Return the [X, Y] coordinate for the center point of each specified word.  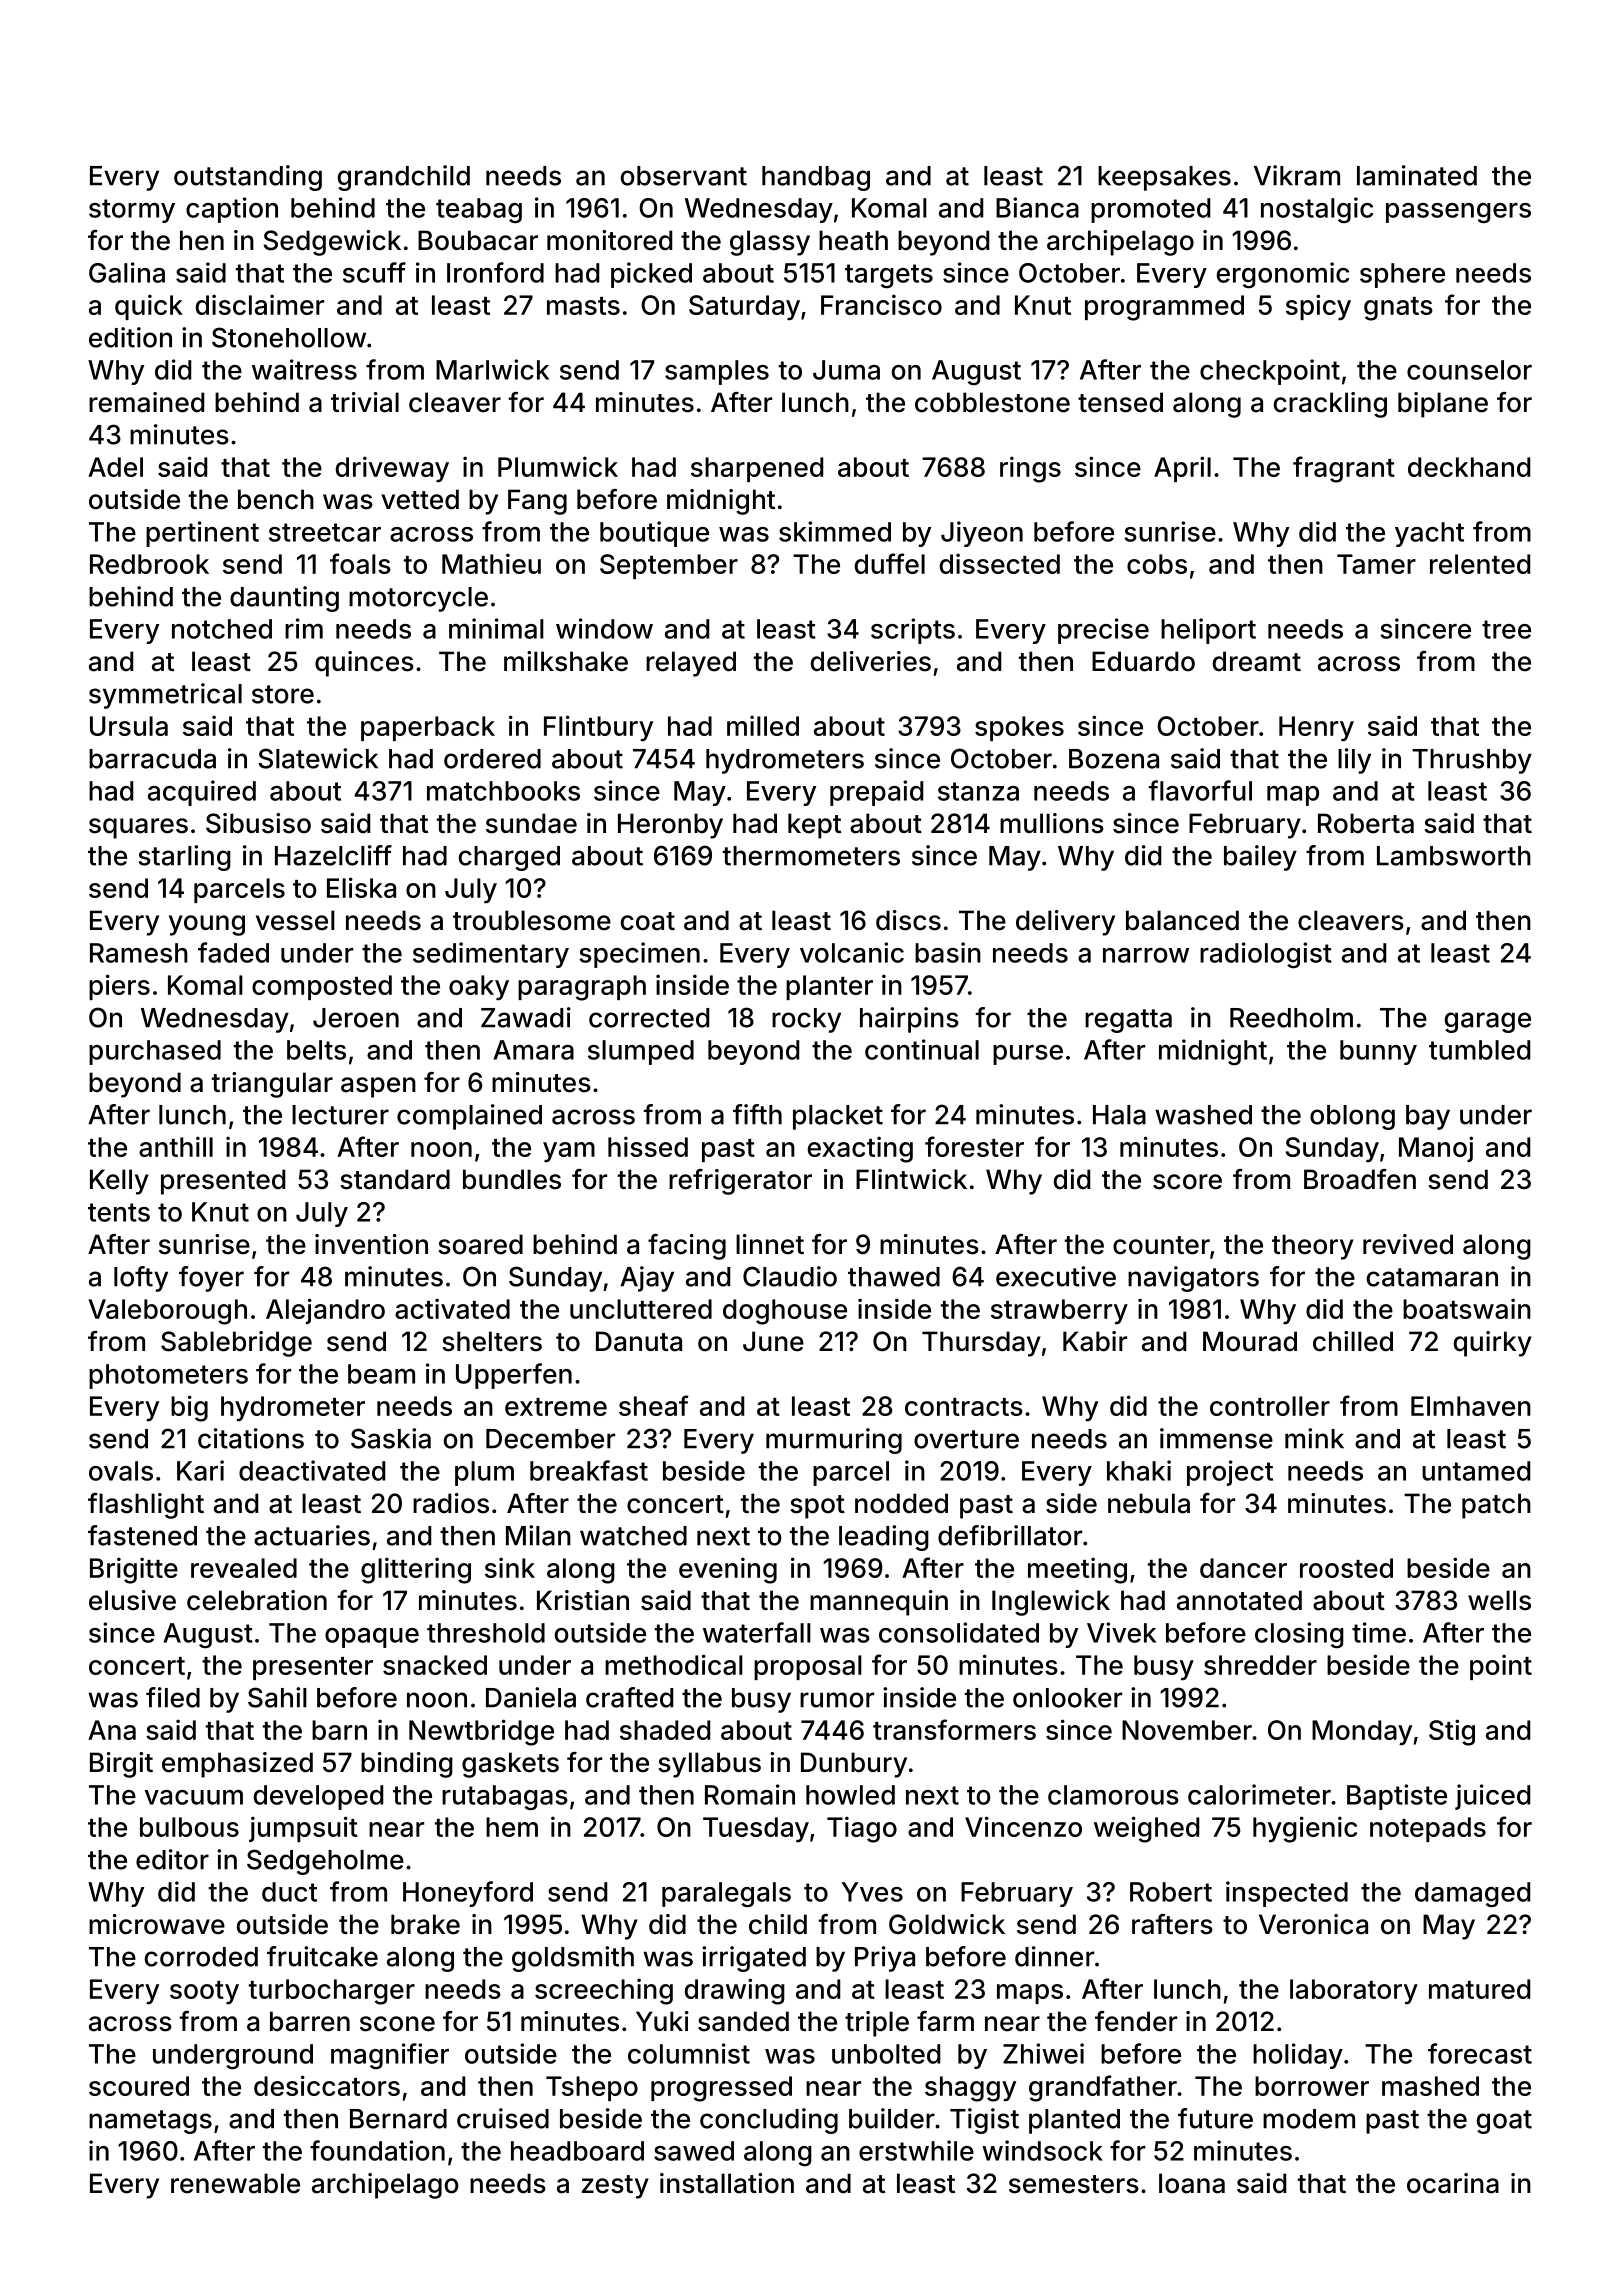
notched [222, 629]
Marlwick [492, 369]
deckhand [1469, 467]
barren [310, 2021]
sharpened [757, 469]
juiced [1492, 1797]
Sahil [277, 1697]
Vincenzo [1023, 1826]
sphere [1402, 275]
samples [717, 372]
